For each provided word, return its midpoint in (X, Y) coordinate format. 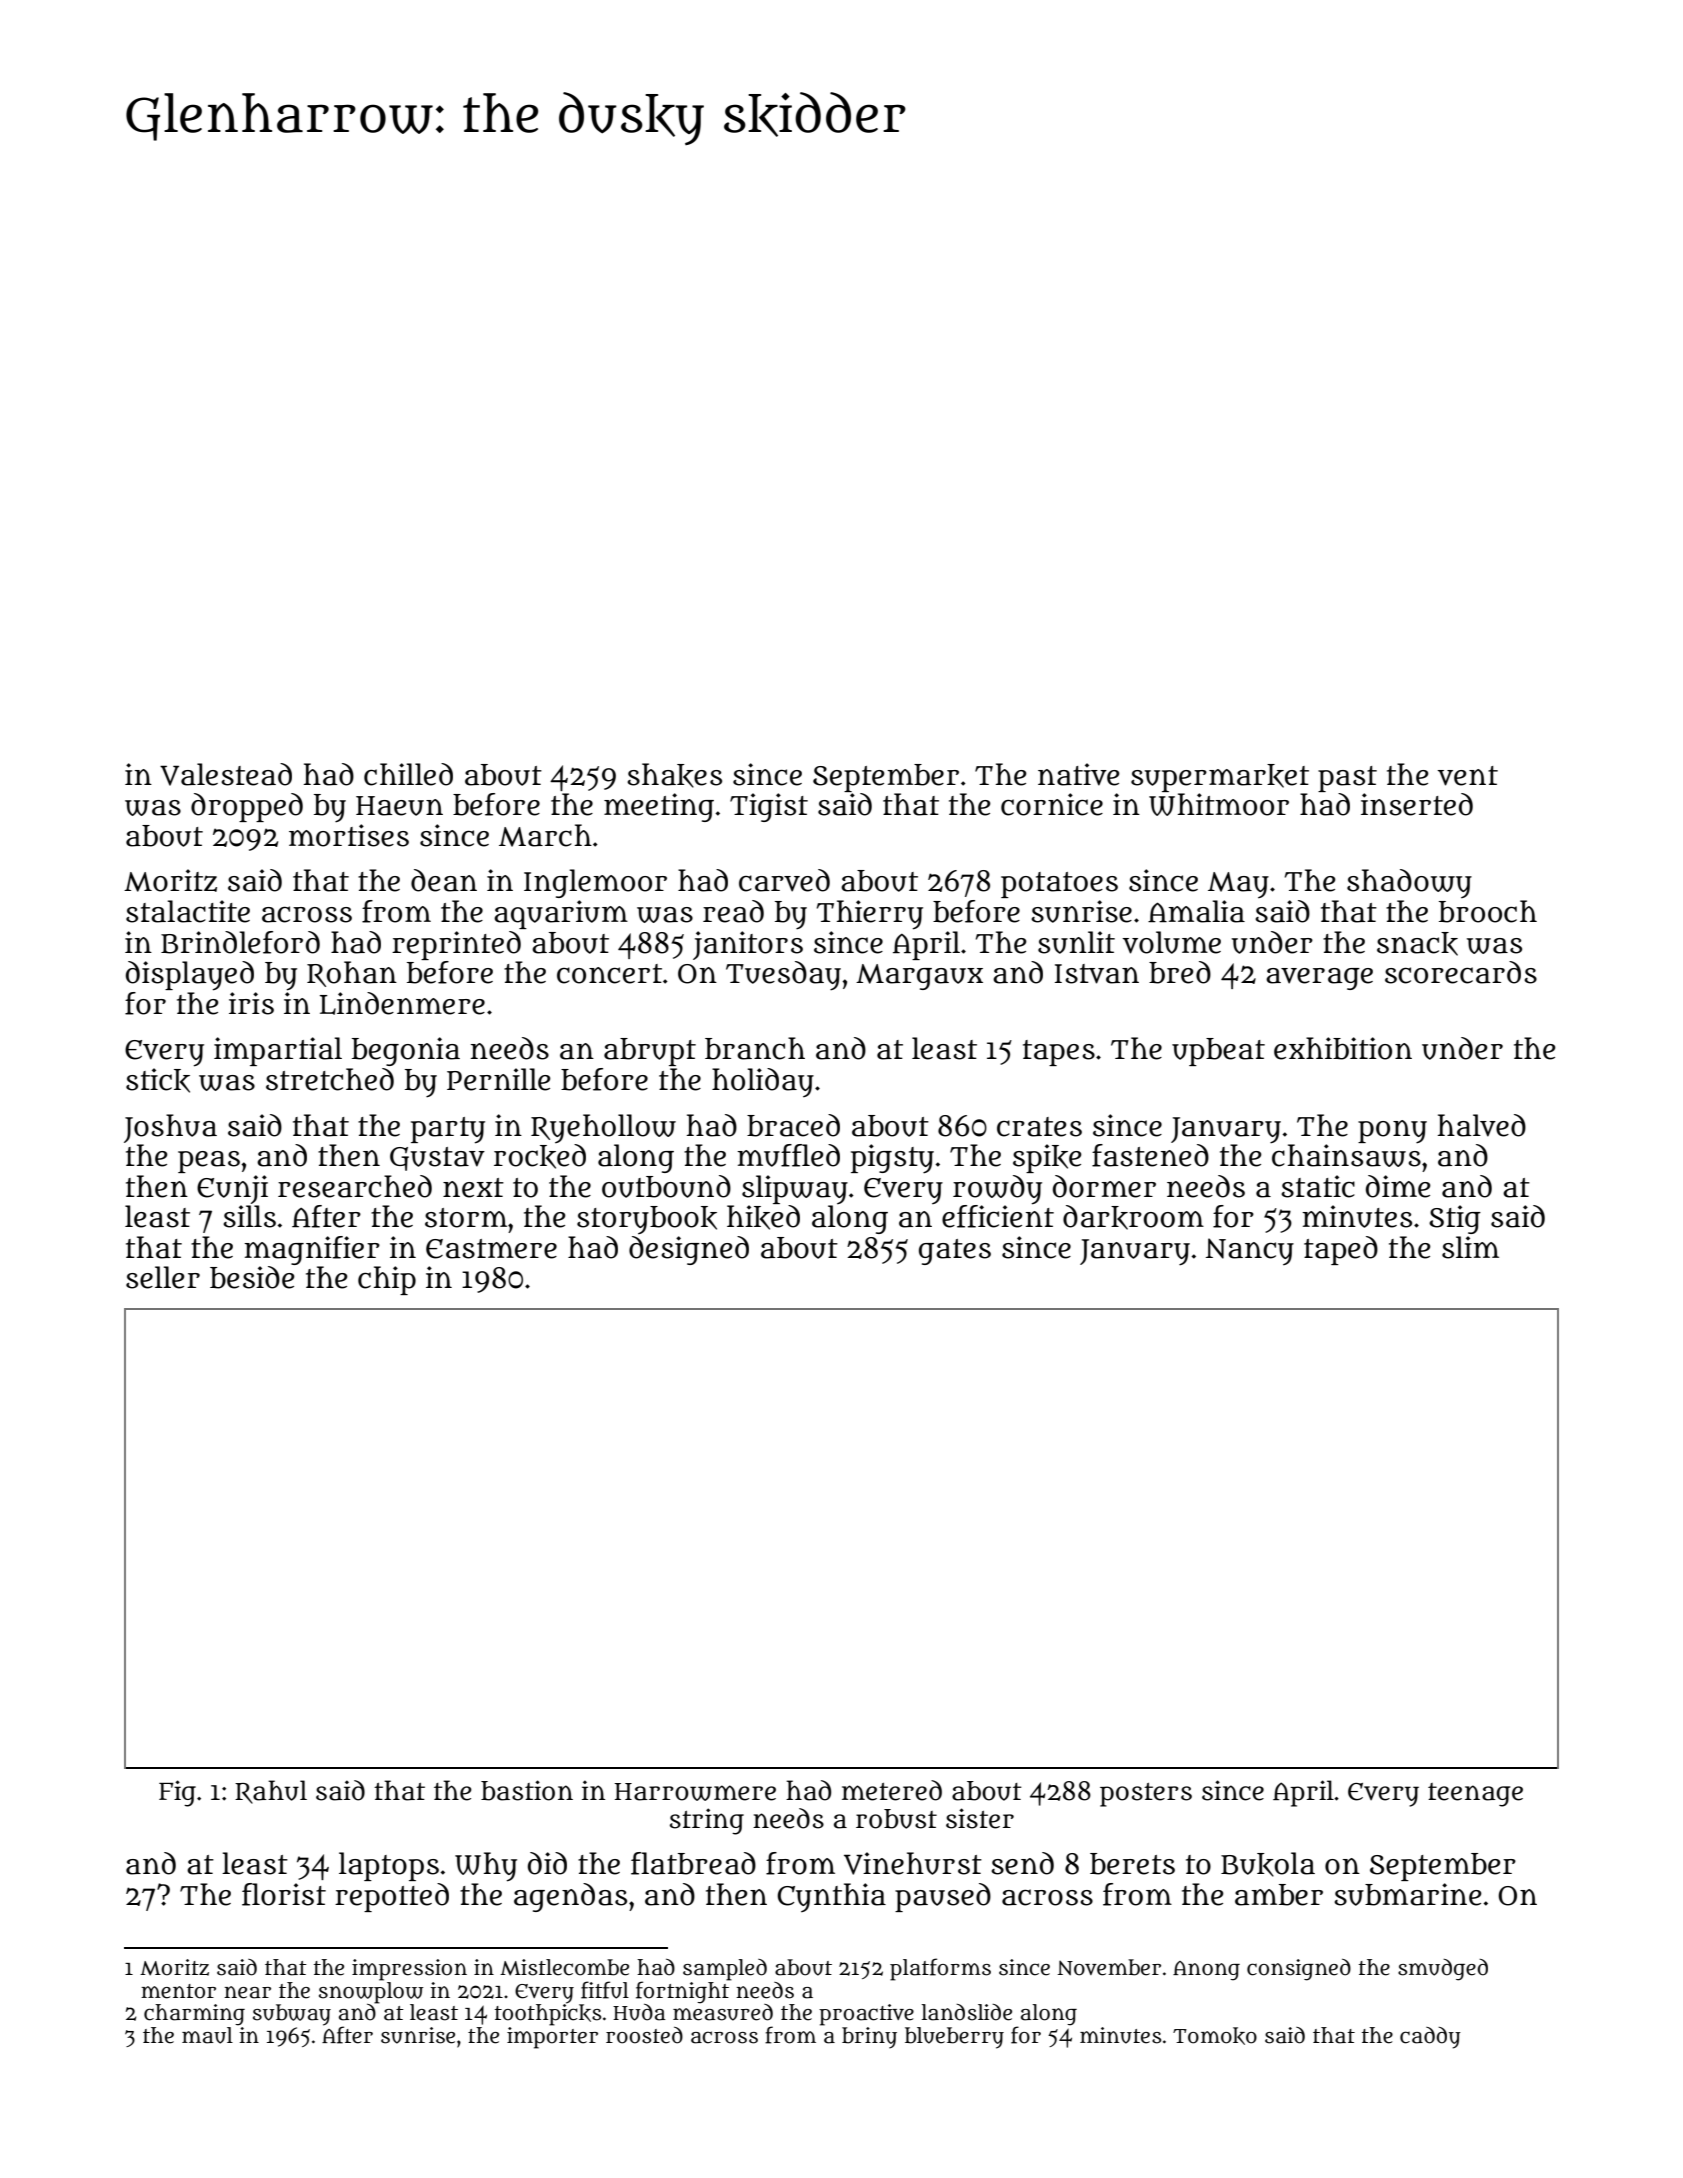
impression (409, 1970)
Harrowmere (695, 1792)
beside (252, 1277)
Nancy (1250, 1251)
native (1079, 774)
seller (163, 1277)
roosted (644, 2035)
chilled (408, 774)
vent (1467, 776)
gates (955, 1252)
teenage (1475, 1795)
